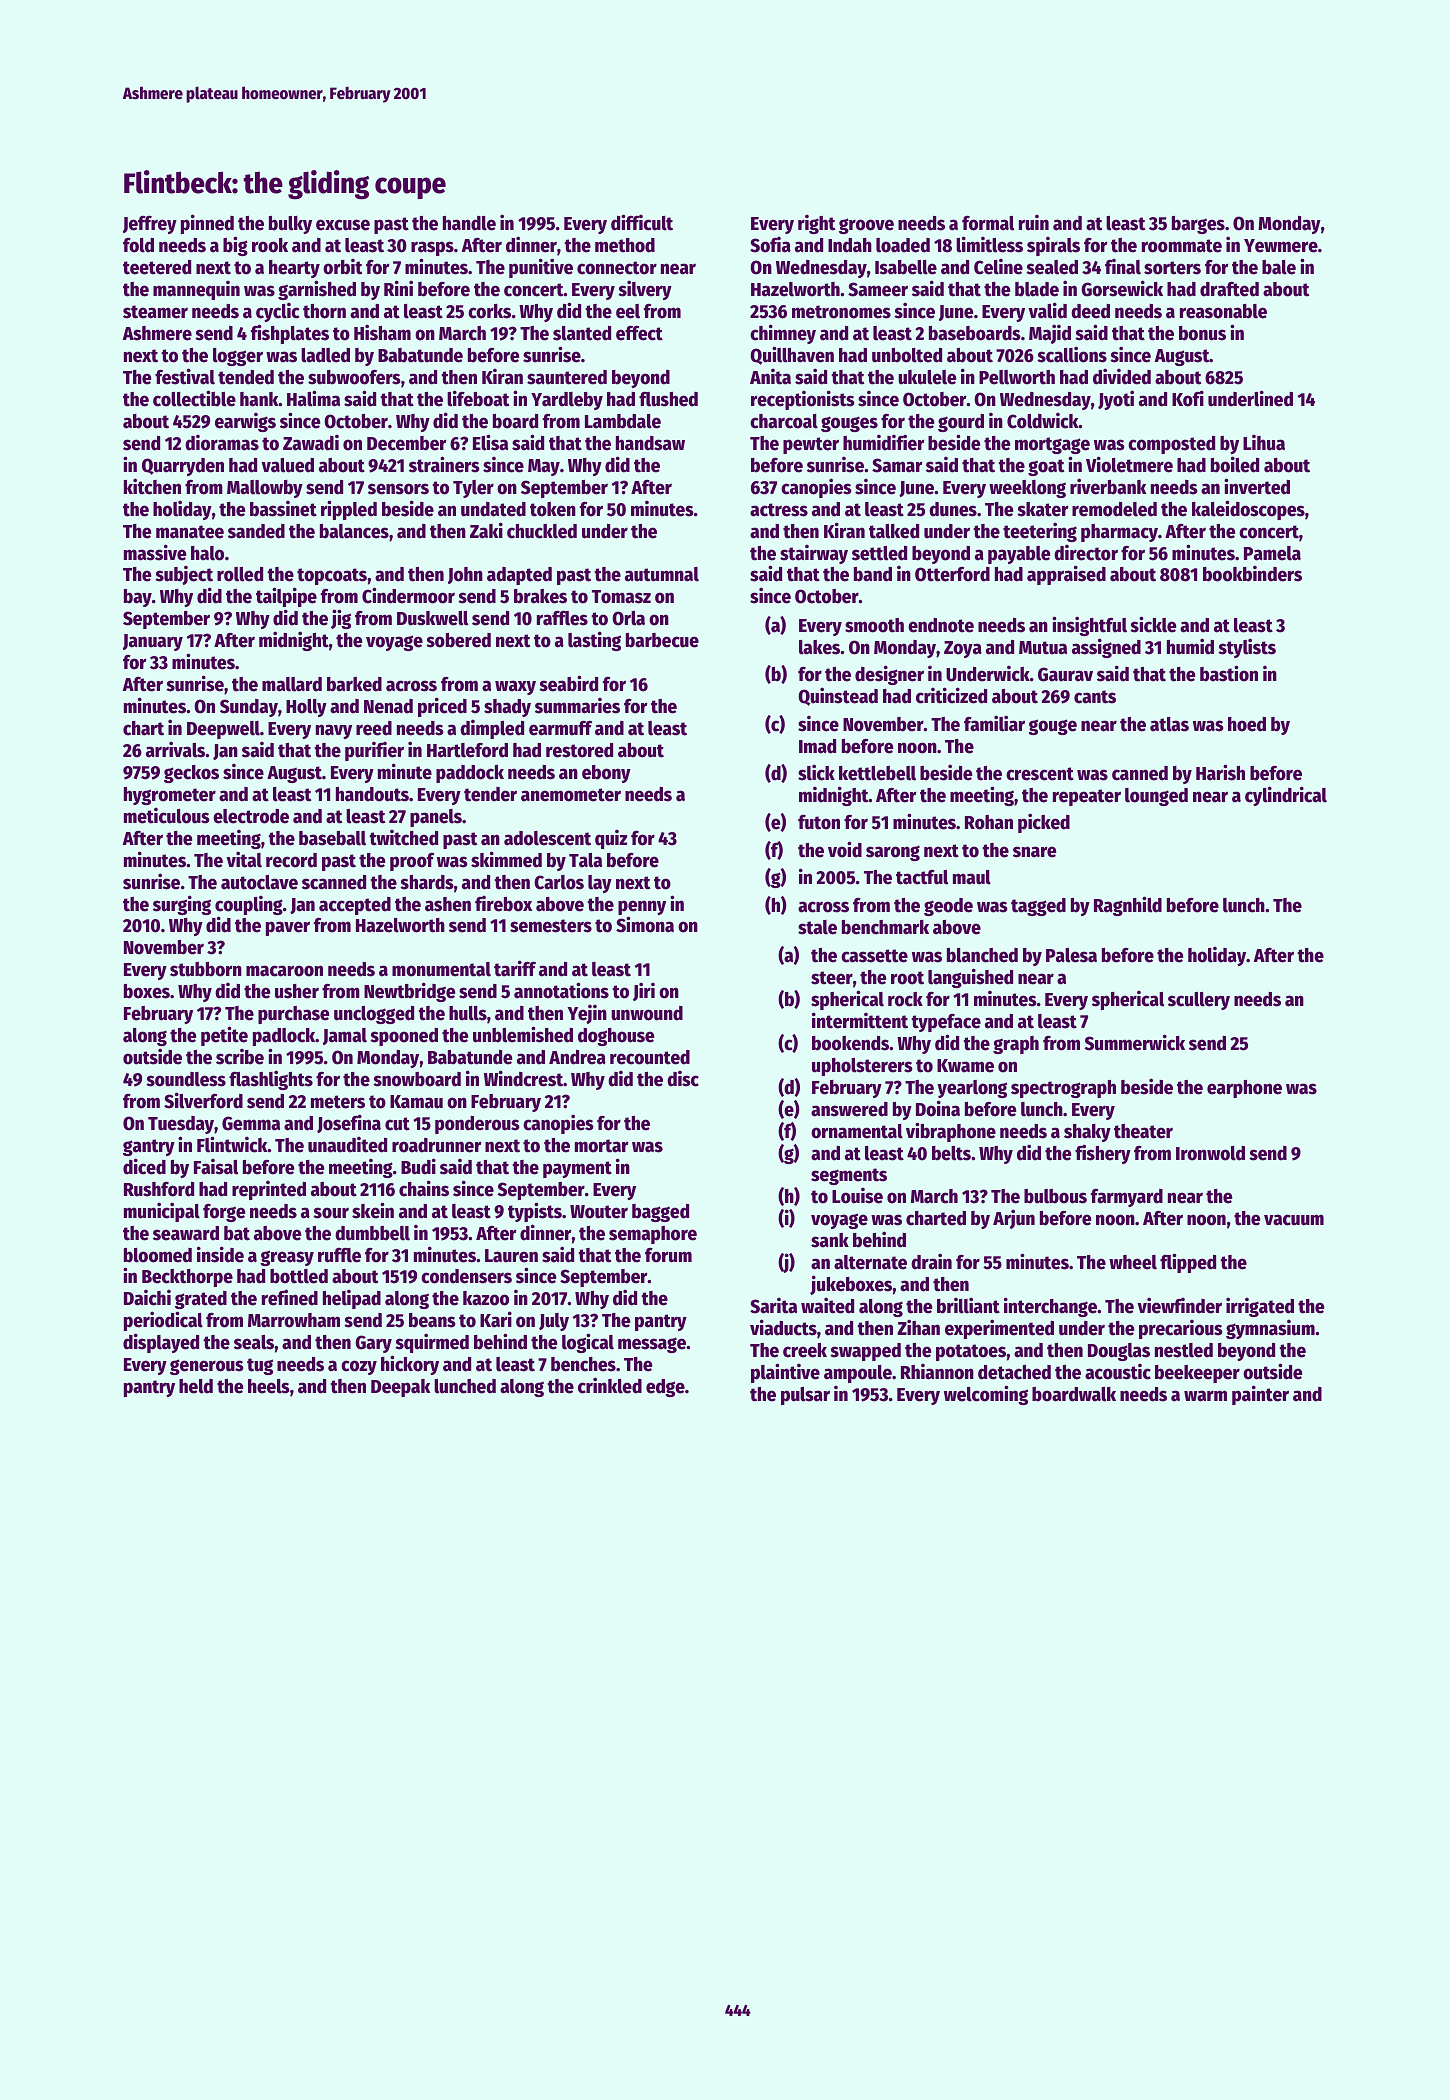  I want to click on vacuum, so click(1294, 1220).
